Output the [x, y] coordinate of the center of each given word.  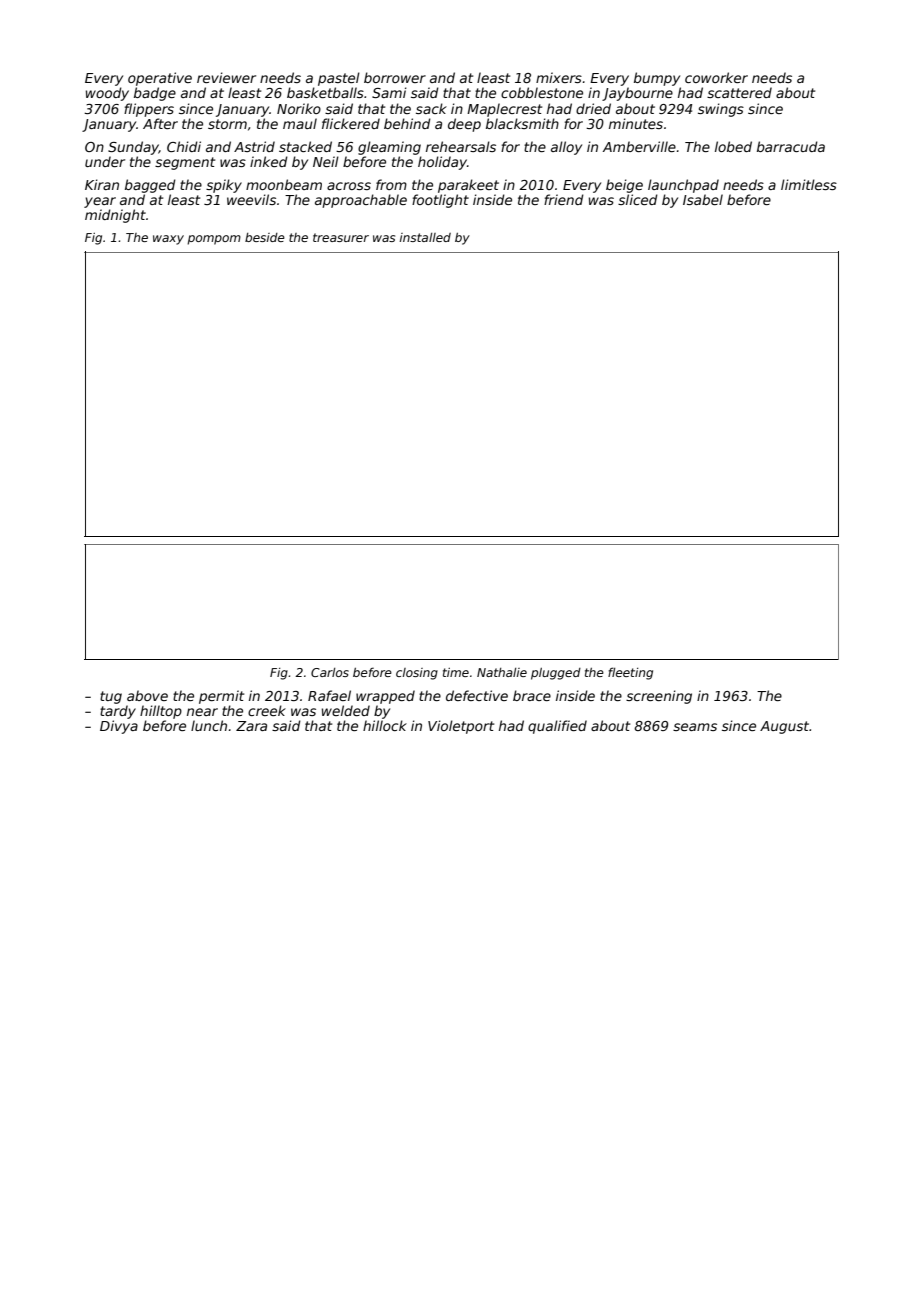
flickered [351, 123]
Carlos [330, 672]
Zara [251, 726]
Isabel [703, 199]
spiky [224, 186]
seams [695, 727]
